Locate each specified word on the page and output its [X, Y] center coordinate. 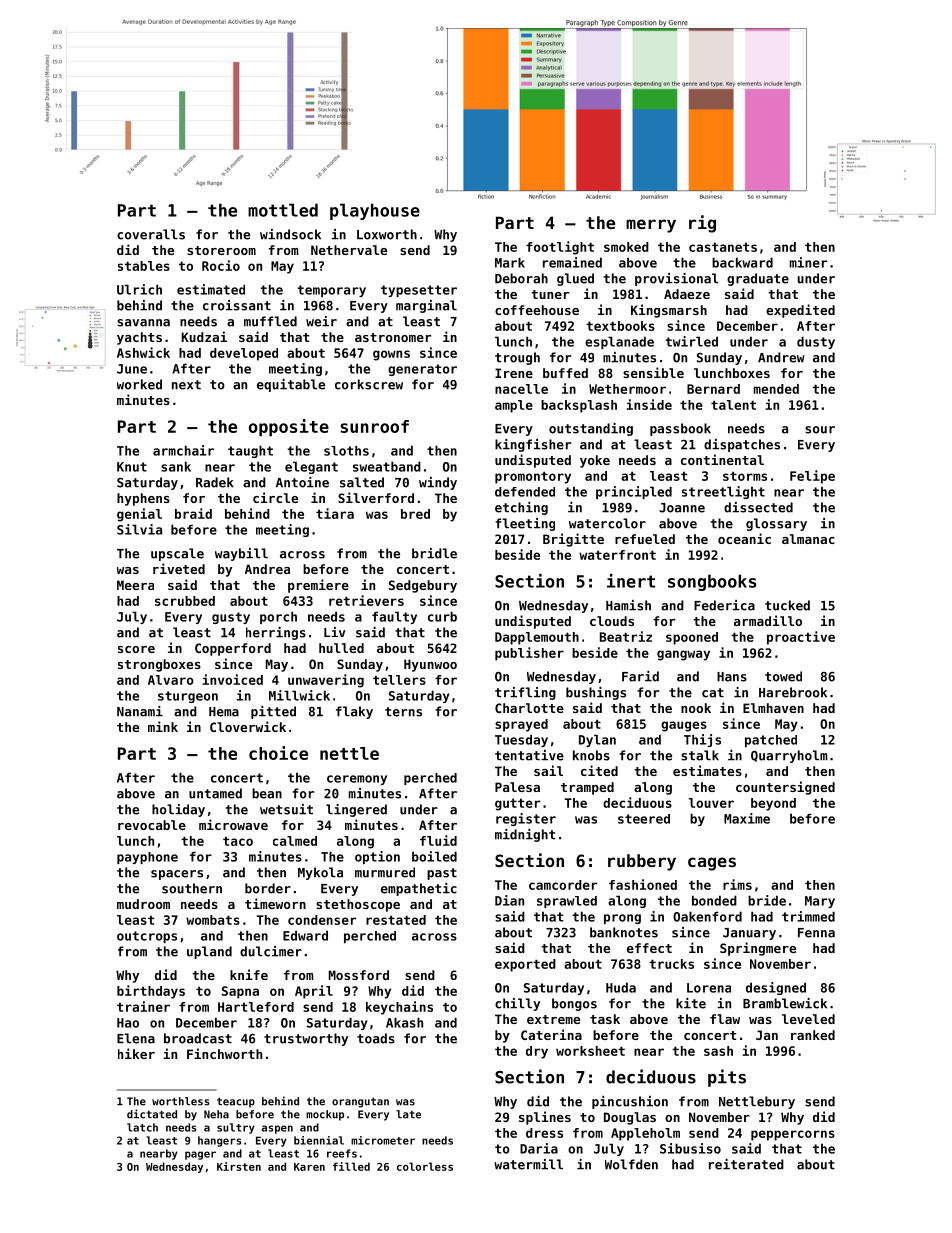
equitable [291, 385]
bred [415, 514]
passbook [680, 429]
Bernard [713, 389]
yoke [595, 461]
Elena [136, 1038]
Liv [335, 632]
